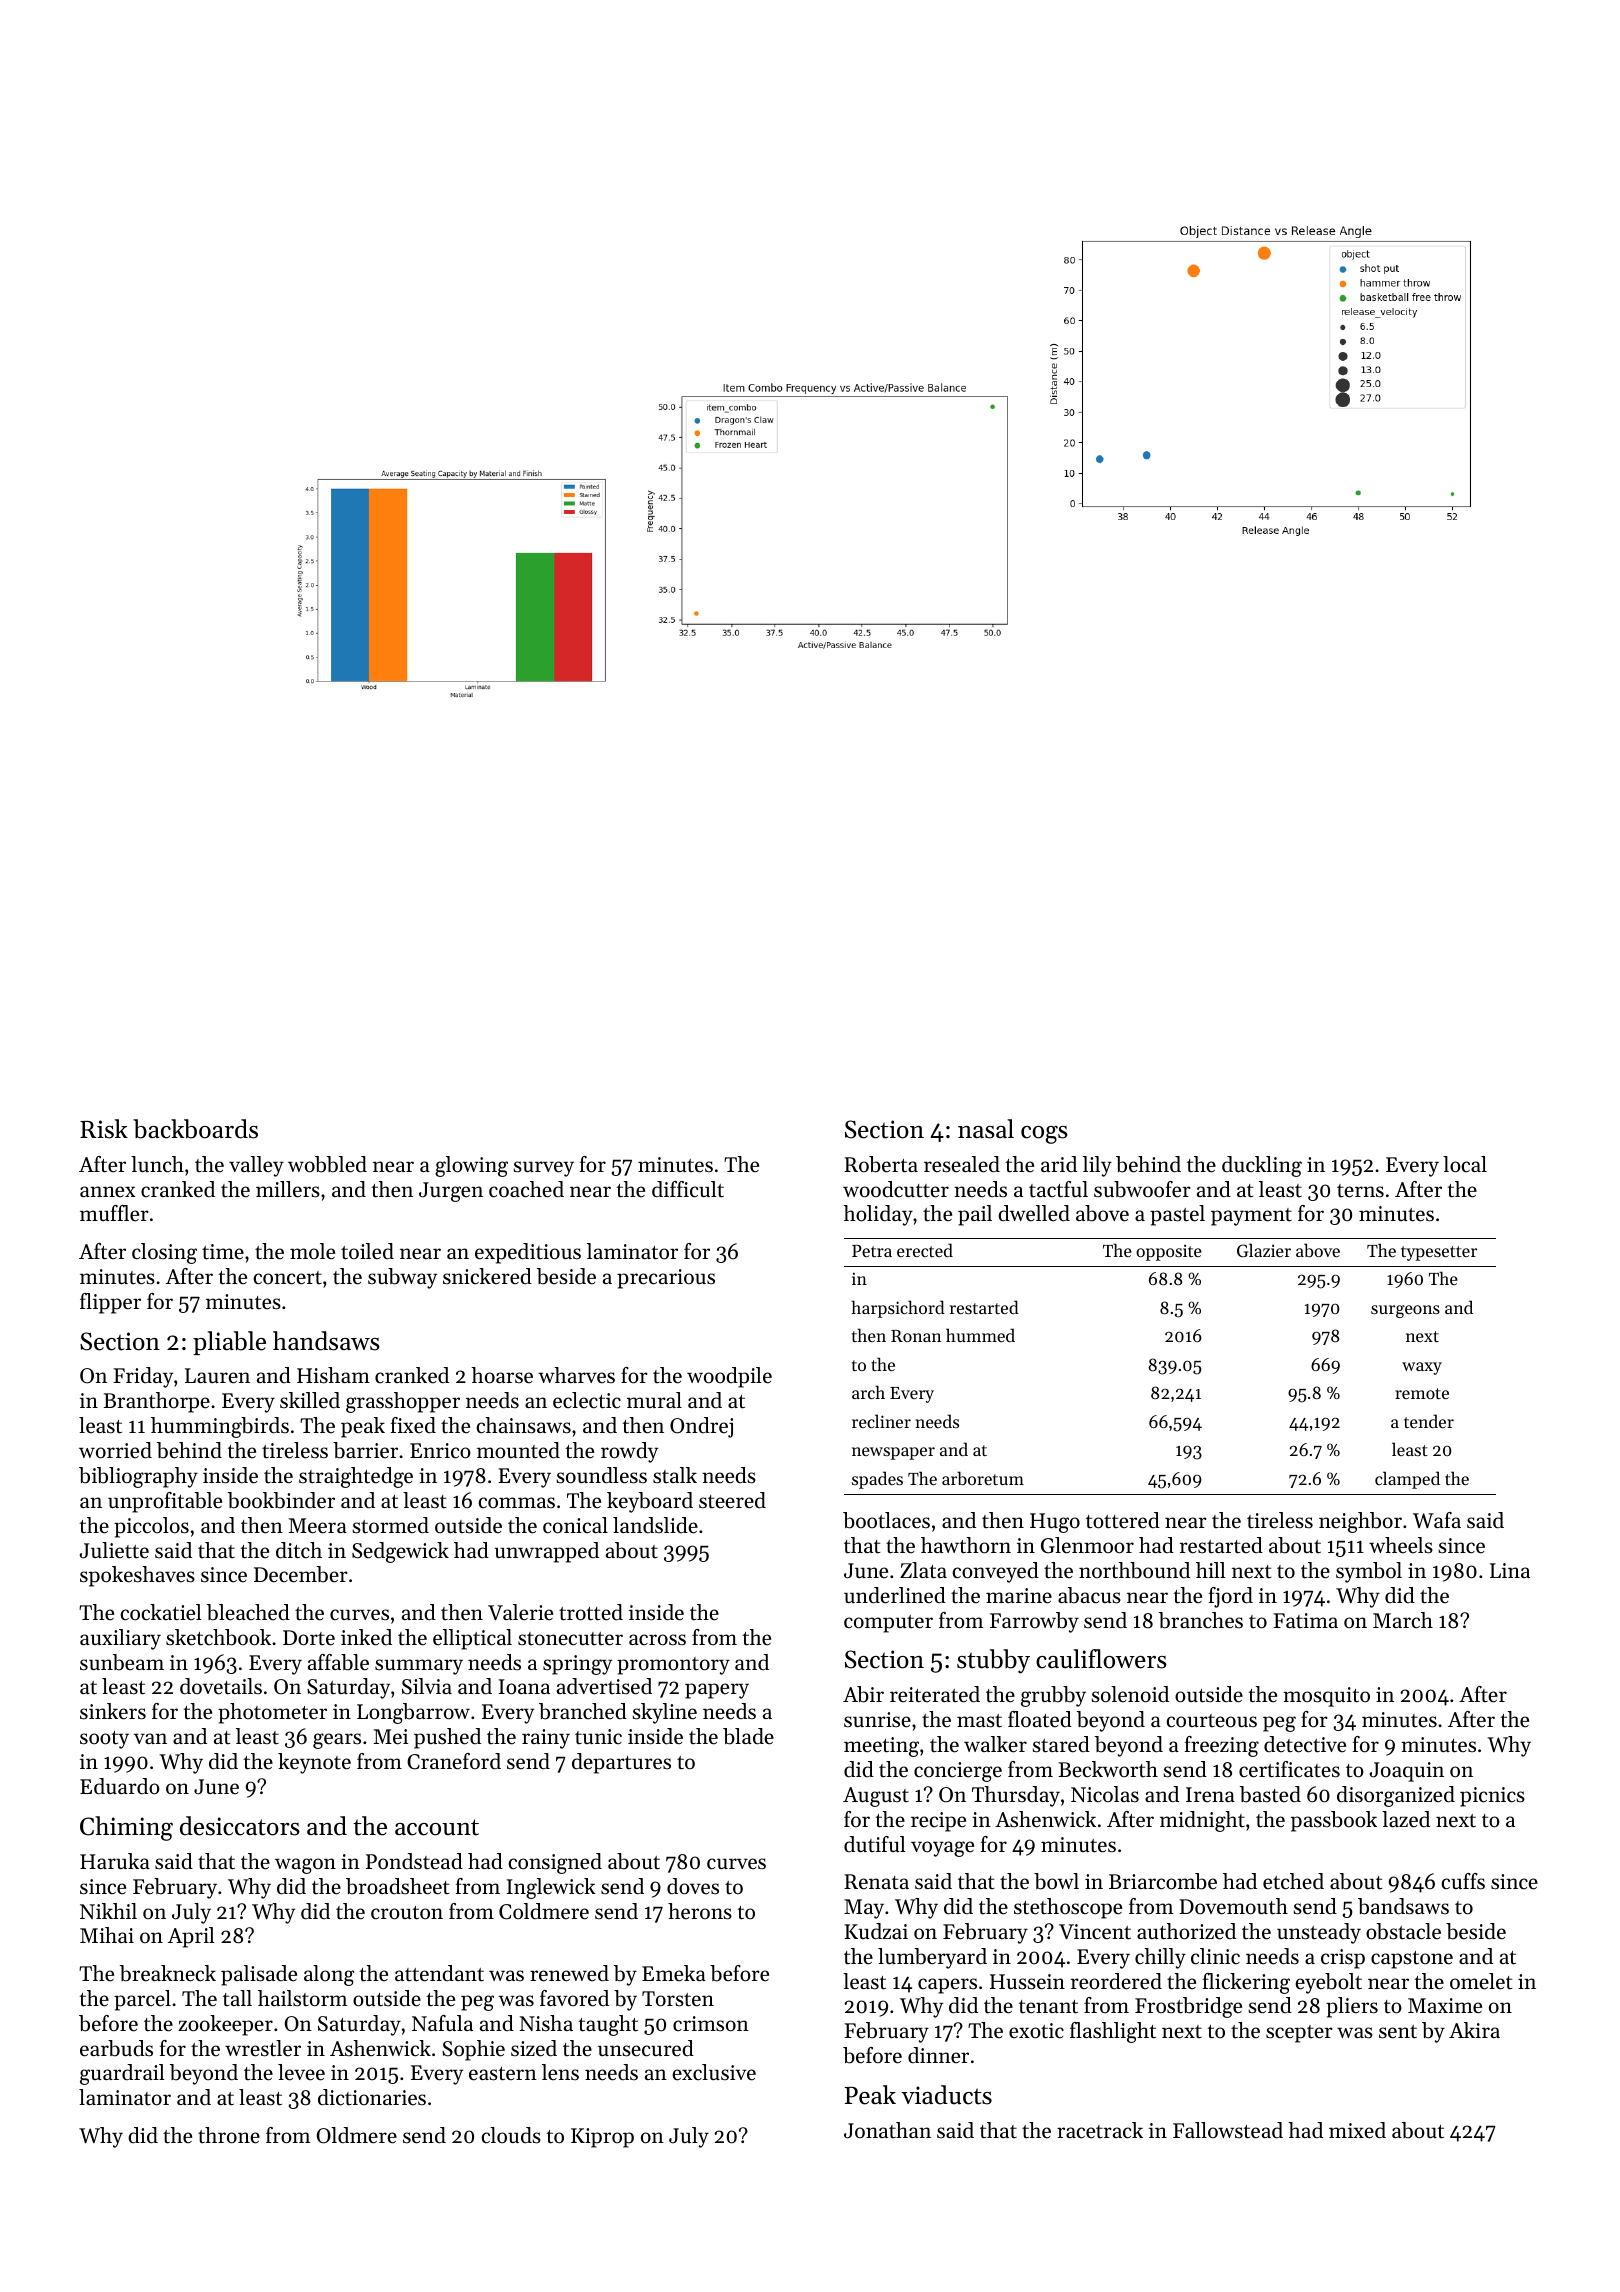 This screenshot has height=2292, width=1620. What do you see at coordinates (229, 2135) in the screenshot?
I see `throne` at bounding box center [229, 2135].
